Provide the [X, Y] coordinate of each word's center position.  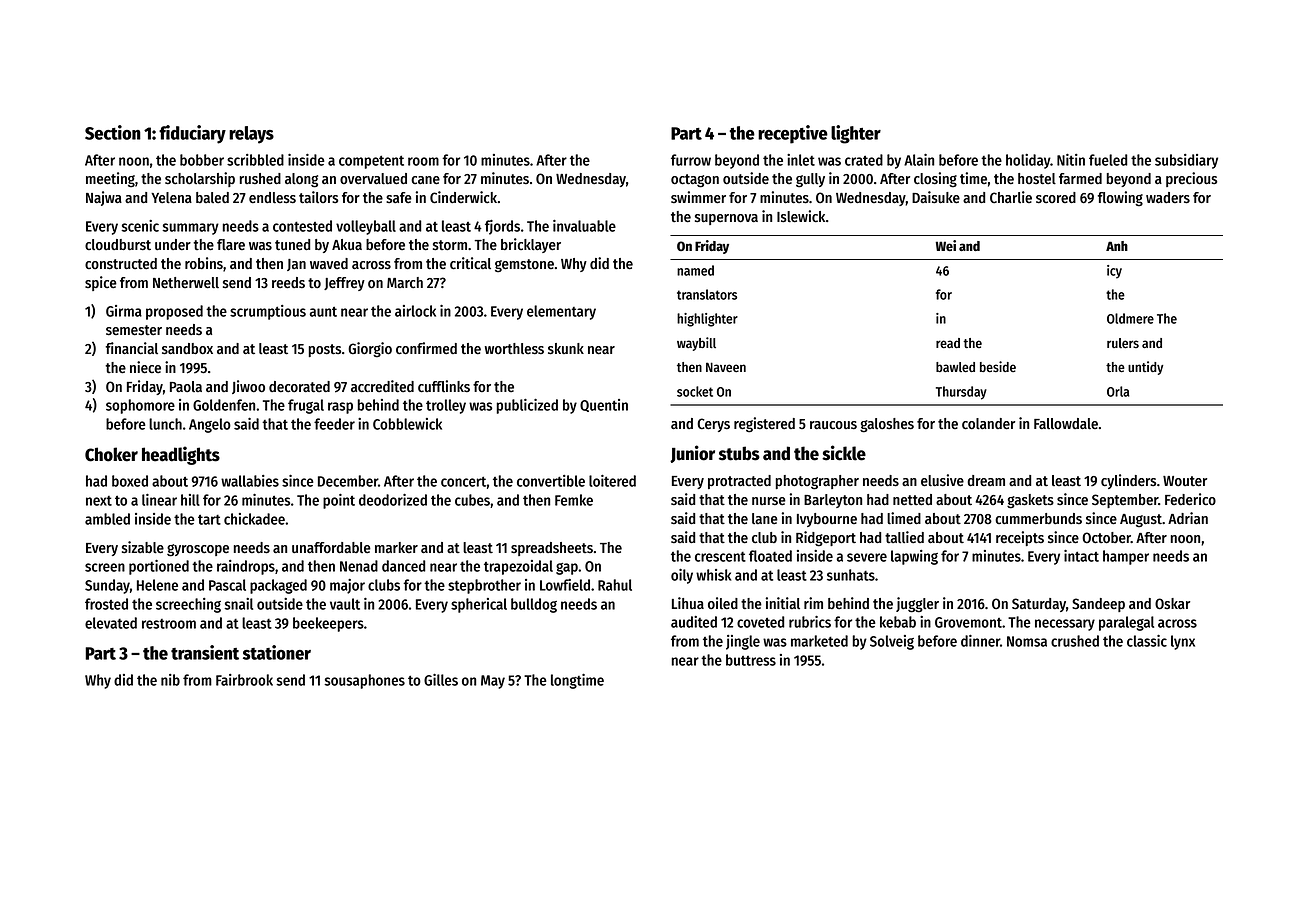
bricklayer [531, 245]
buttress [751, 660]
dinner [980, 641]
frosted [106, 604]
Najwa [104, 198]
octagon [695, 181]
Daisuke [936, 197]
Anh [1117, 246]
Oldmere [1130, 318]
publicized [527, 406]
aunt [323, 312]
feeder [334, 424]
